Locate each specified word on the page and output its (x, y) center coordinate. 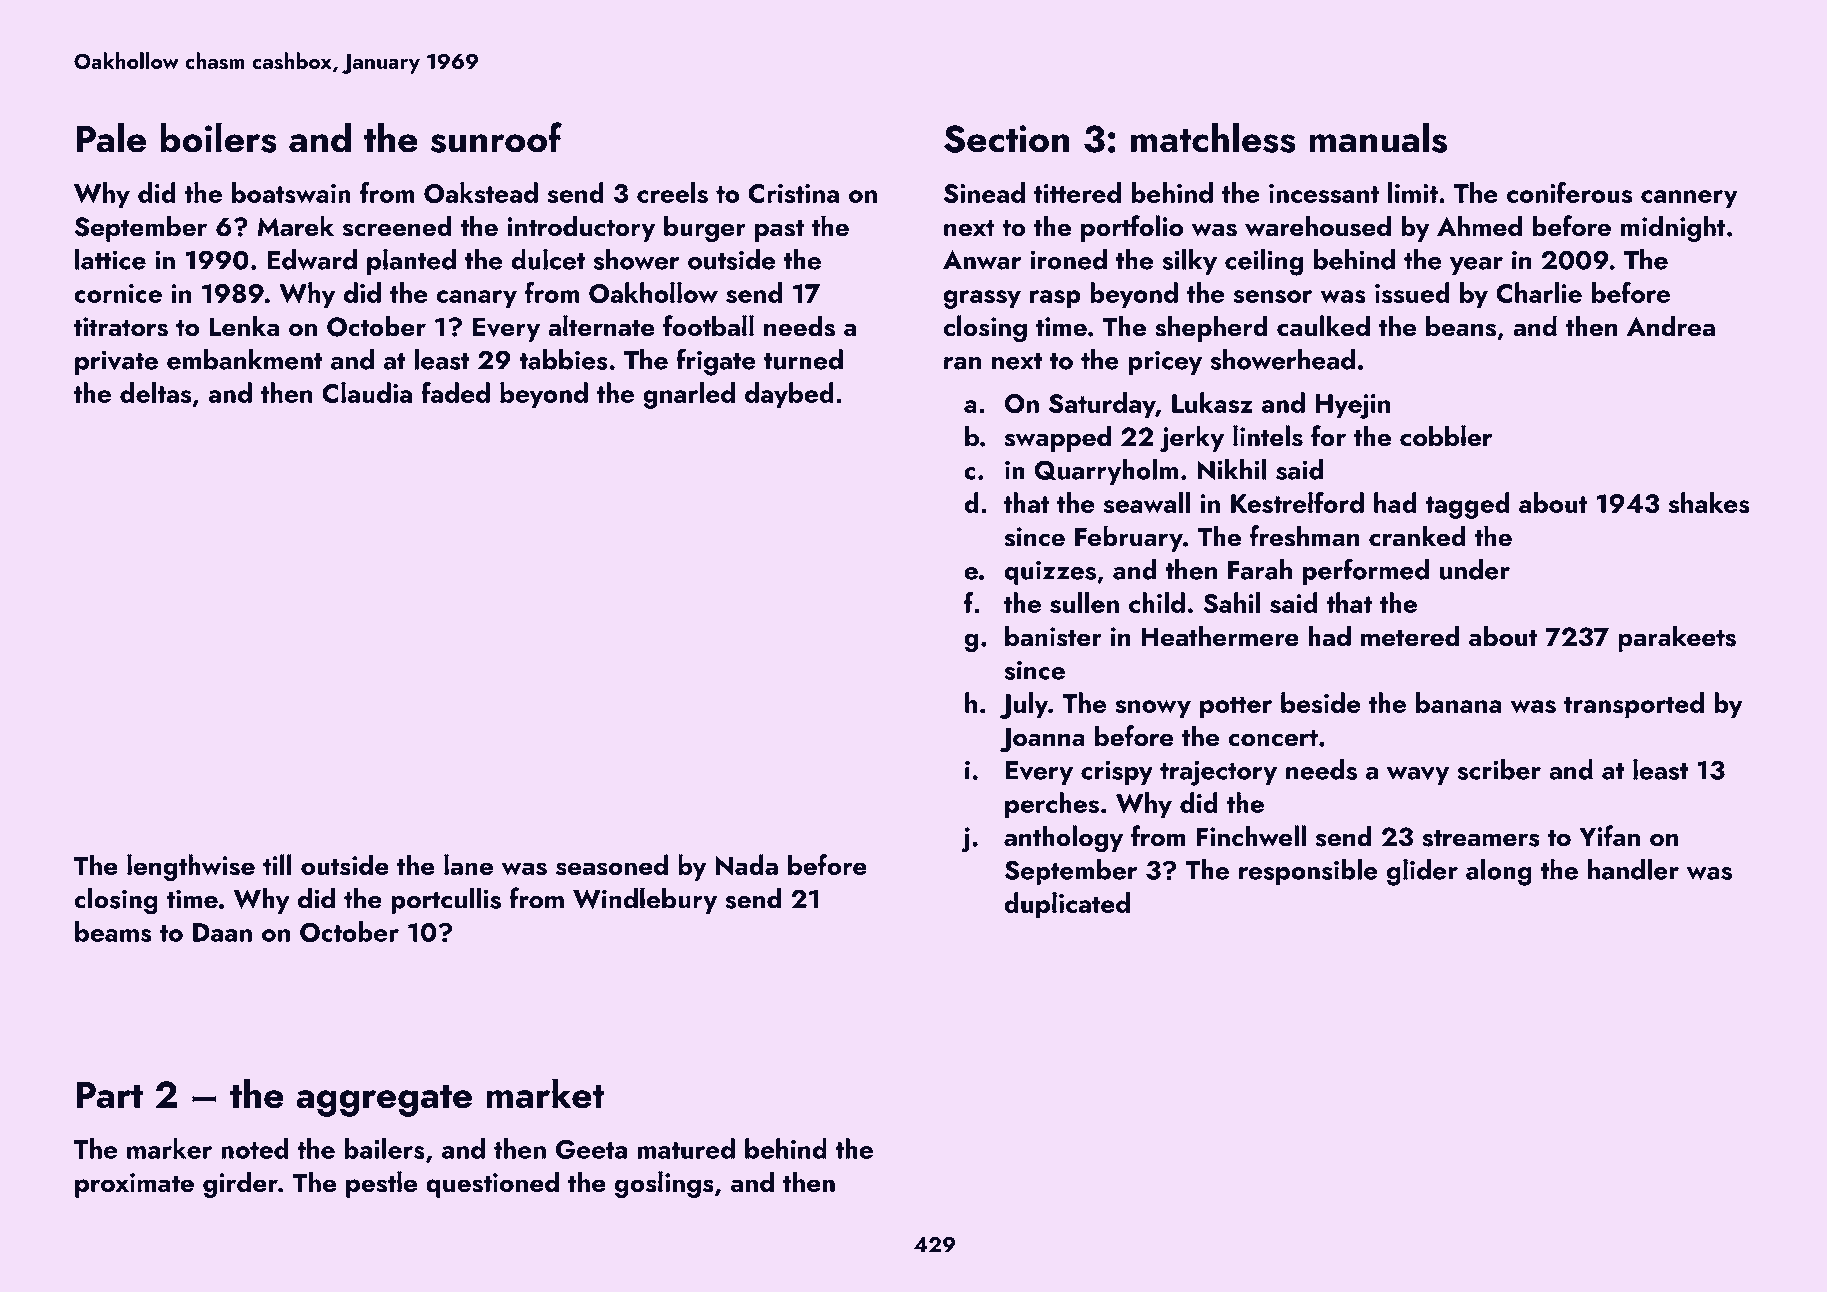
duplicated (1067, 905)
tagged (1467, 505)
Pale (111, 137)
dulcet (548, 259)
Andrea (1671, 325)
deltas (155, 392)
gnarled (689, 395)
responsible (1308, 872)
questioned (492, 1184)
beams (113, 931)
